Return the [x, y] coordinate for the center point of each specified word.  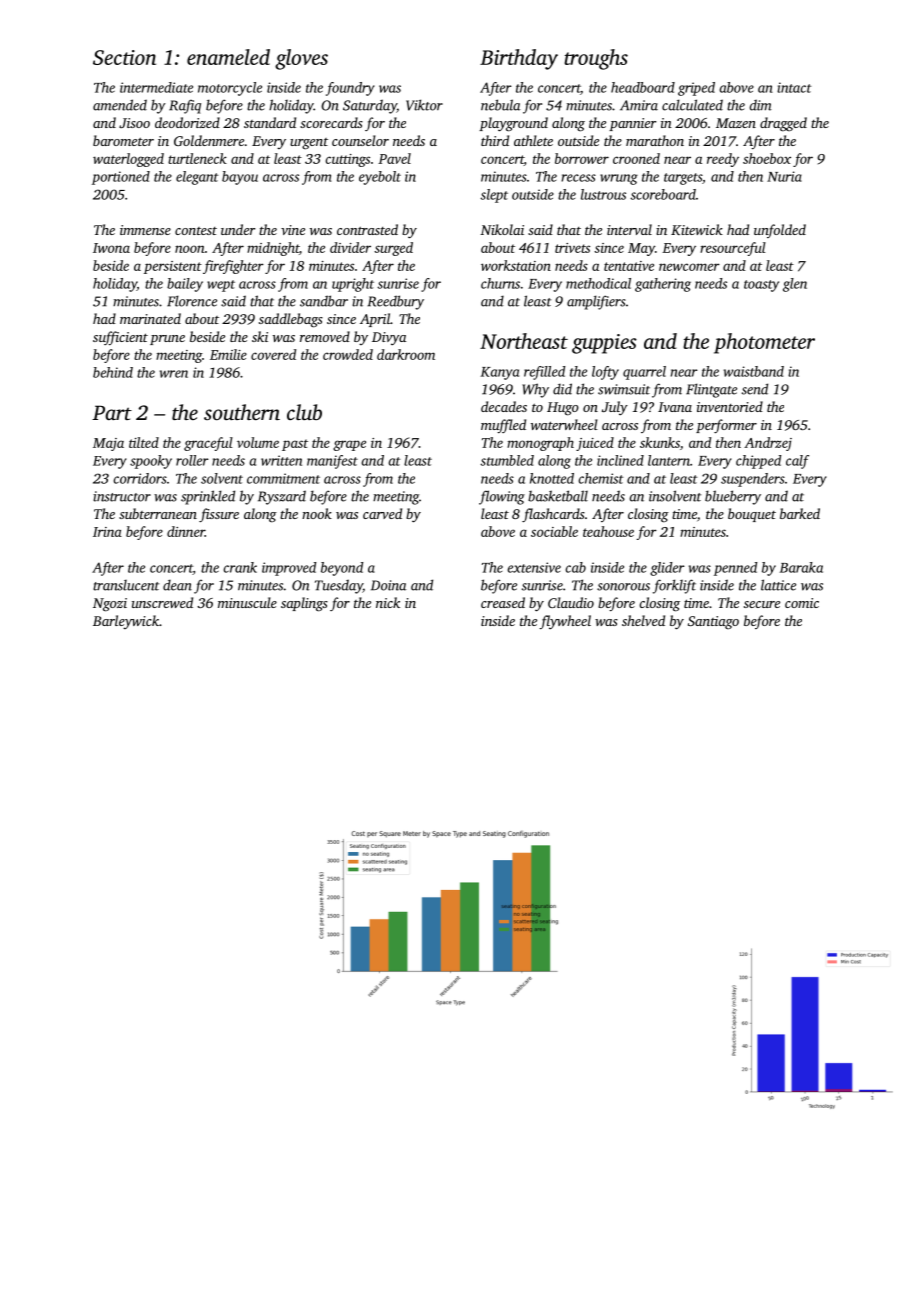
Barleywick [126, 622]
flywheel [565, 622]
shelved [643, 620]
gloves [301, 59]
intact [794, 87]
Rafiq [185, 106]
